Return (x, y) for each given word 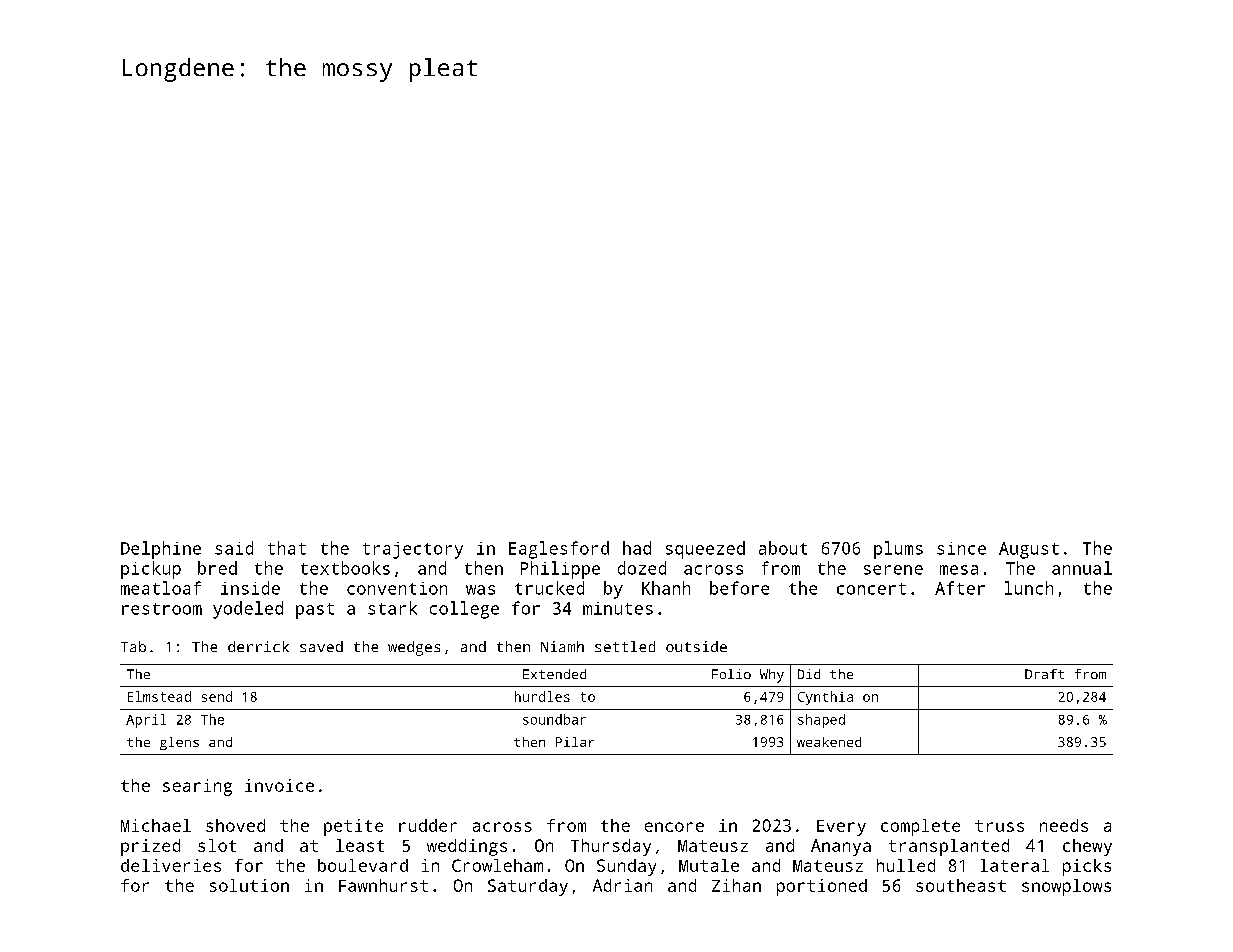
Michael (156, 825)
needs (1064, 825)
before (739, 588)
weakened (829, 742)
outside (696, 646)
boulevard (363, 865)
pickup (151, 570)
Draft (1044, 674)
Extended (554, 674)
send (217, 696)
